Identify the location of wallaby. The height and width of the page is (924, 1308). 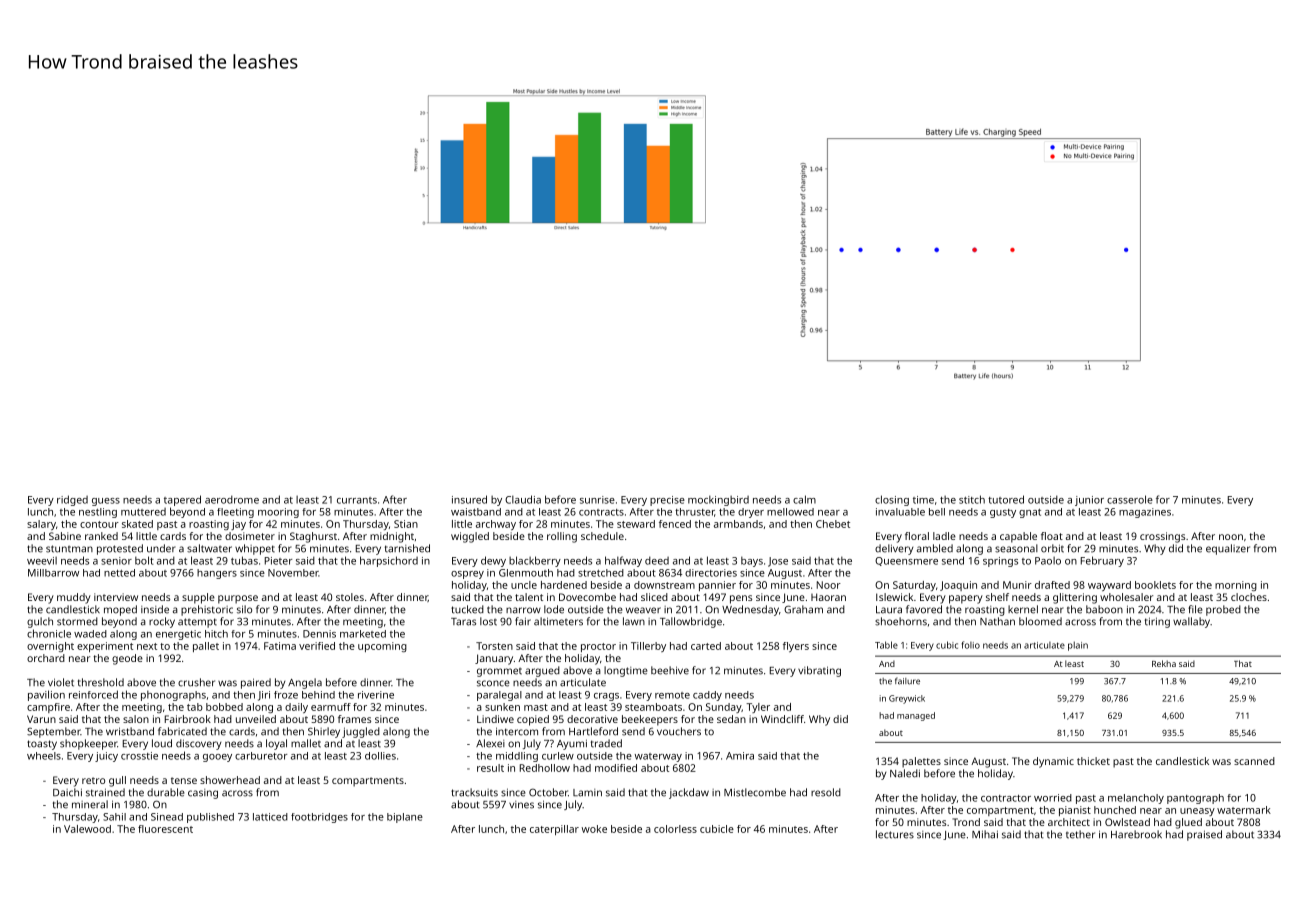
(1191, 622).
